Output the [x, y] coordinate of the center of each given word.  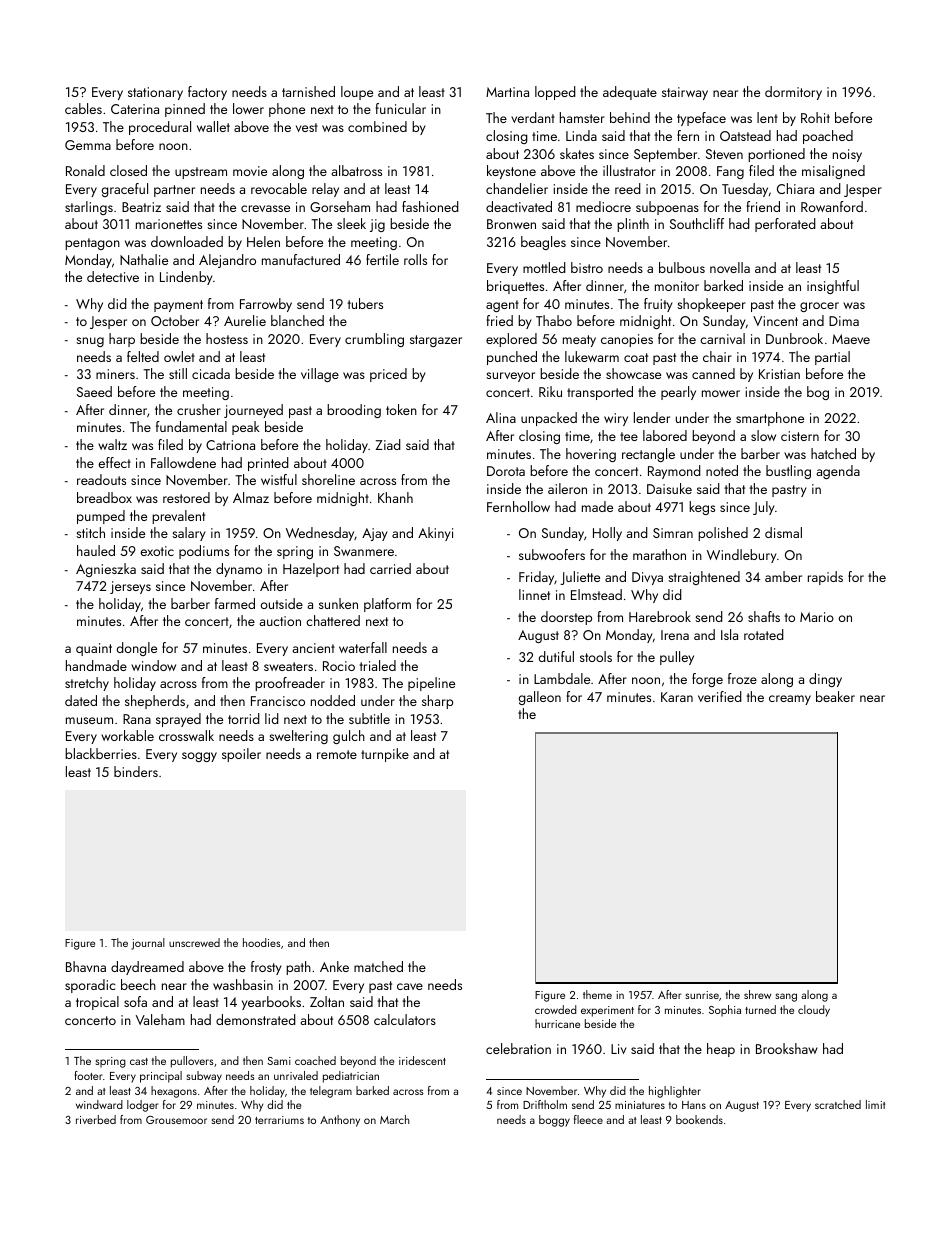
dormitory [793, 93]
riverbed [96, 1119]
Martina [507, 92]
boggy [554, 1121]
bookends [699, 1119]
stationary [155, 93]
